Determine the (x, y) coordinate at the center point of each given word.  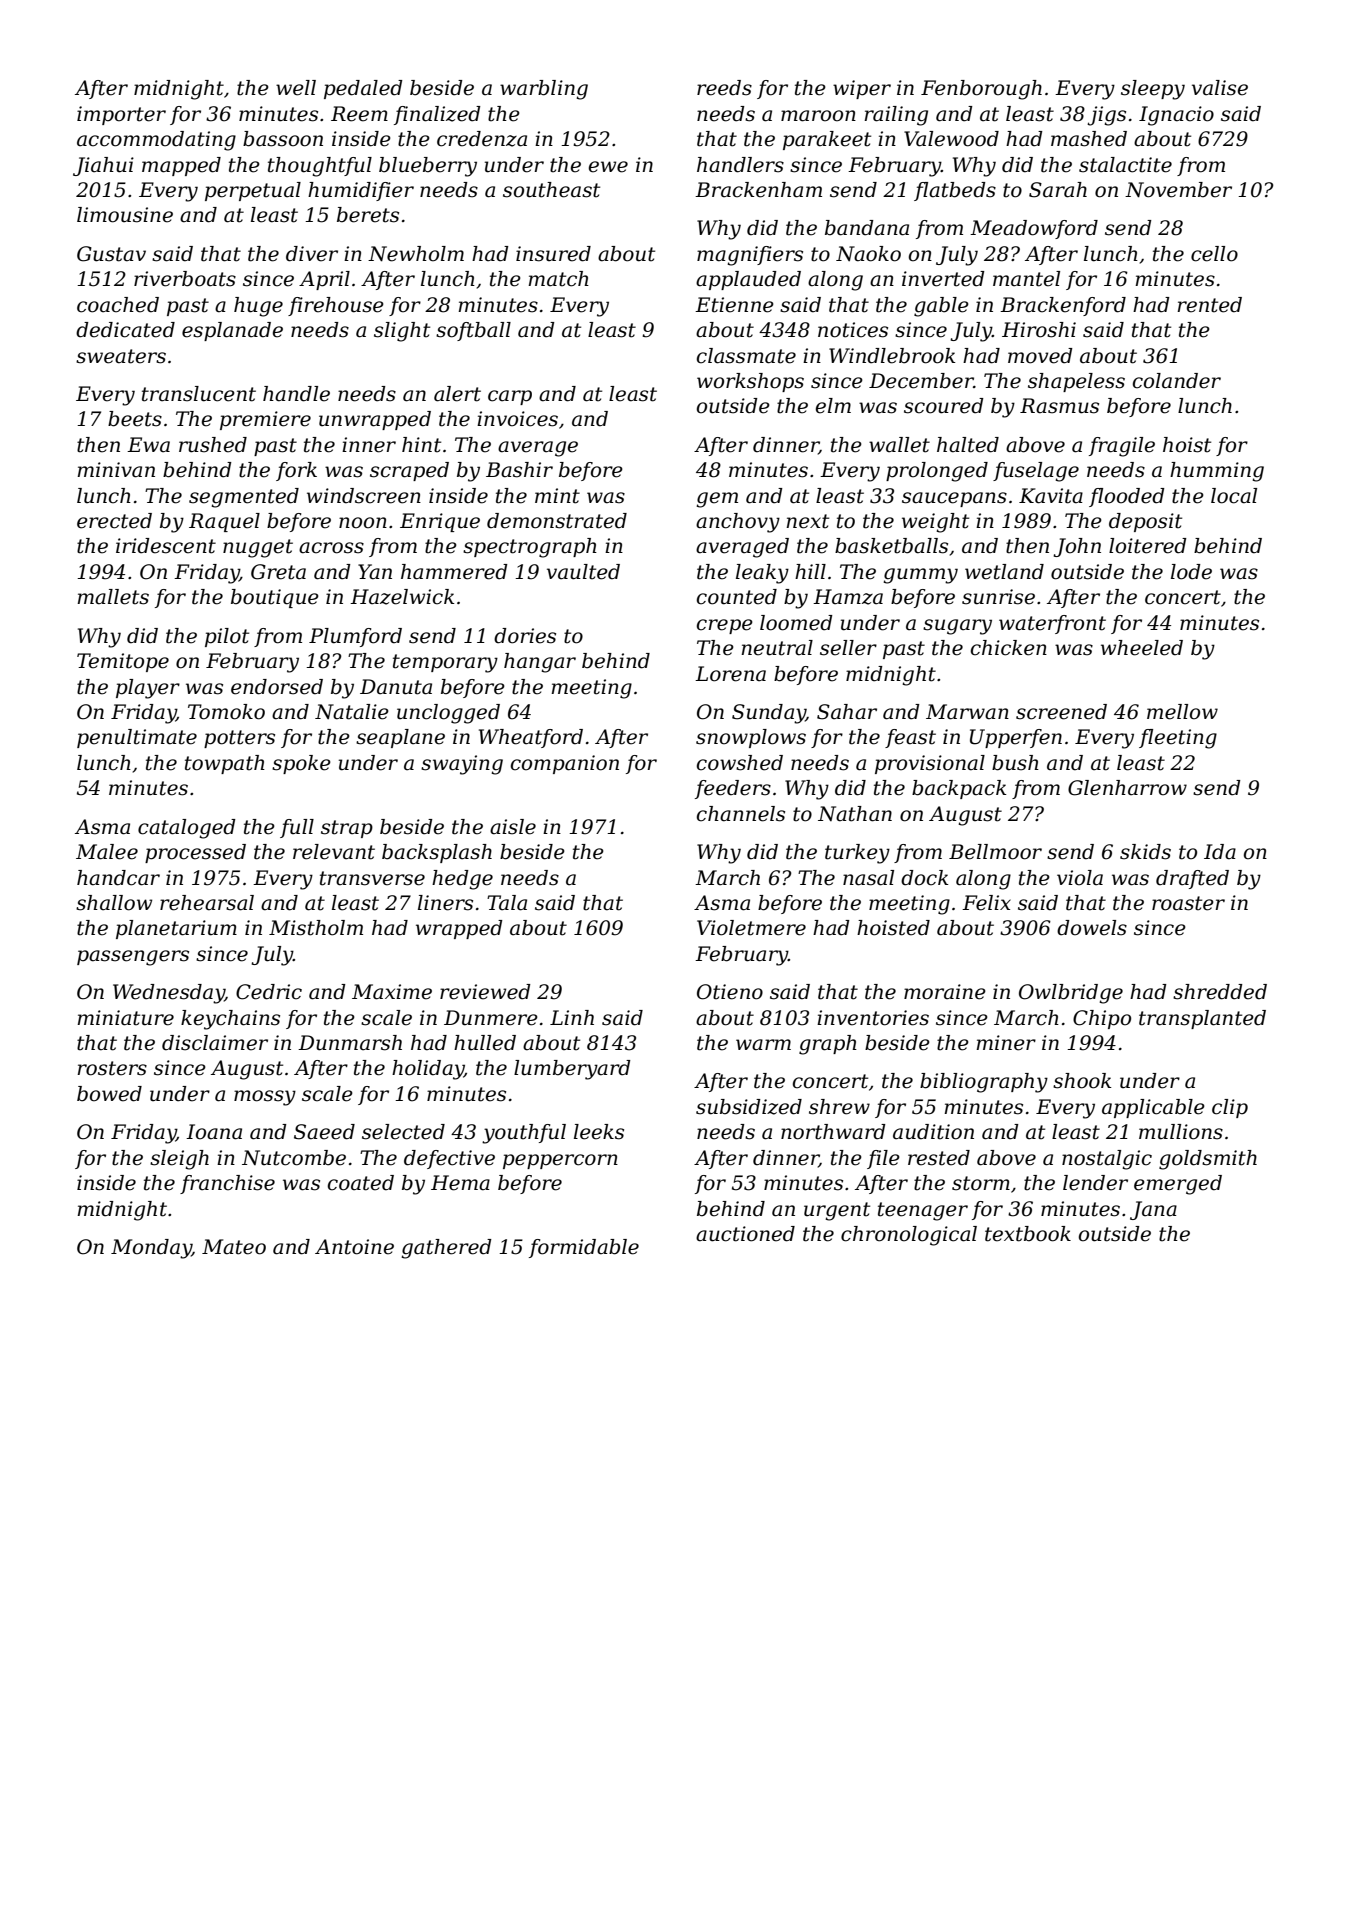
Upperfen (1016, 738)
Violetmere (751, 928)
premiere (265, 420)
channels (741, 814)
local (1234, 496)
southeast (551, 190)
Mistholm (316, 928)
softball (473, 331)
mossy (265, 1098)
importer (121, 115)
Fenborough (981, 90)
